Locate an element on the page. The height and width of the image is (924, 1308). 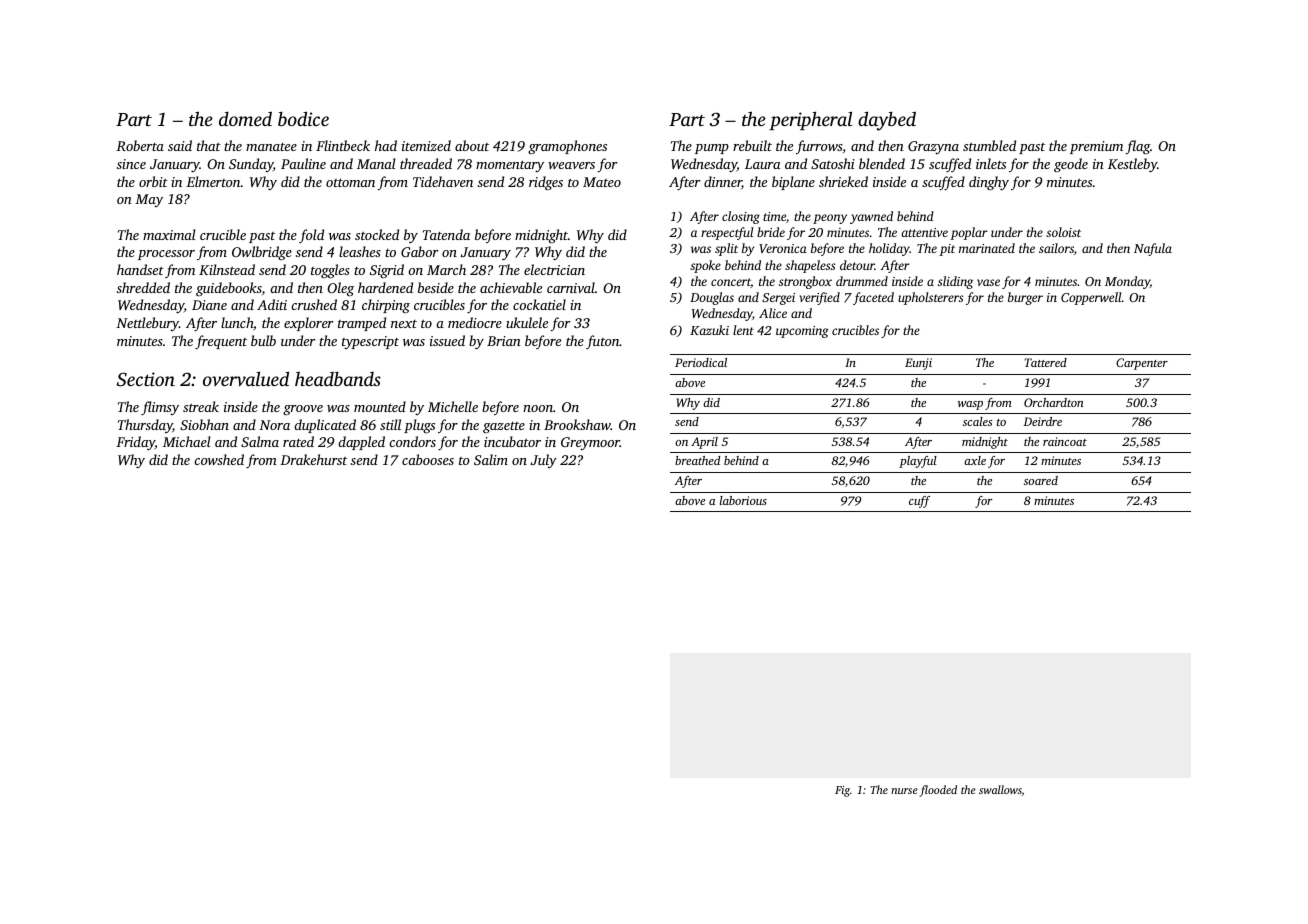
Copperwell is located at coordinates (1091, 298).
